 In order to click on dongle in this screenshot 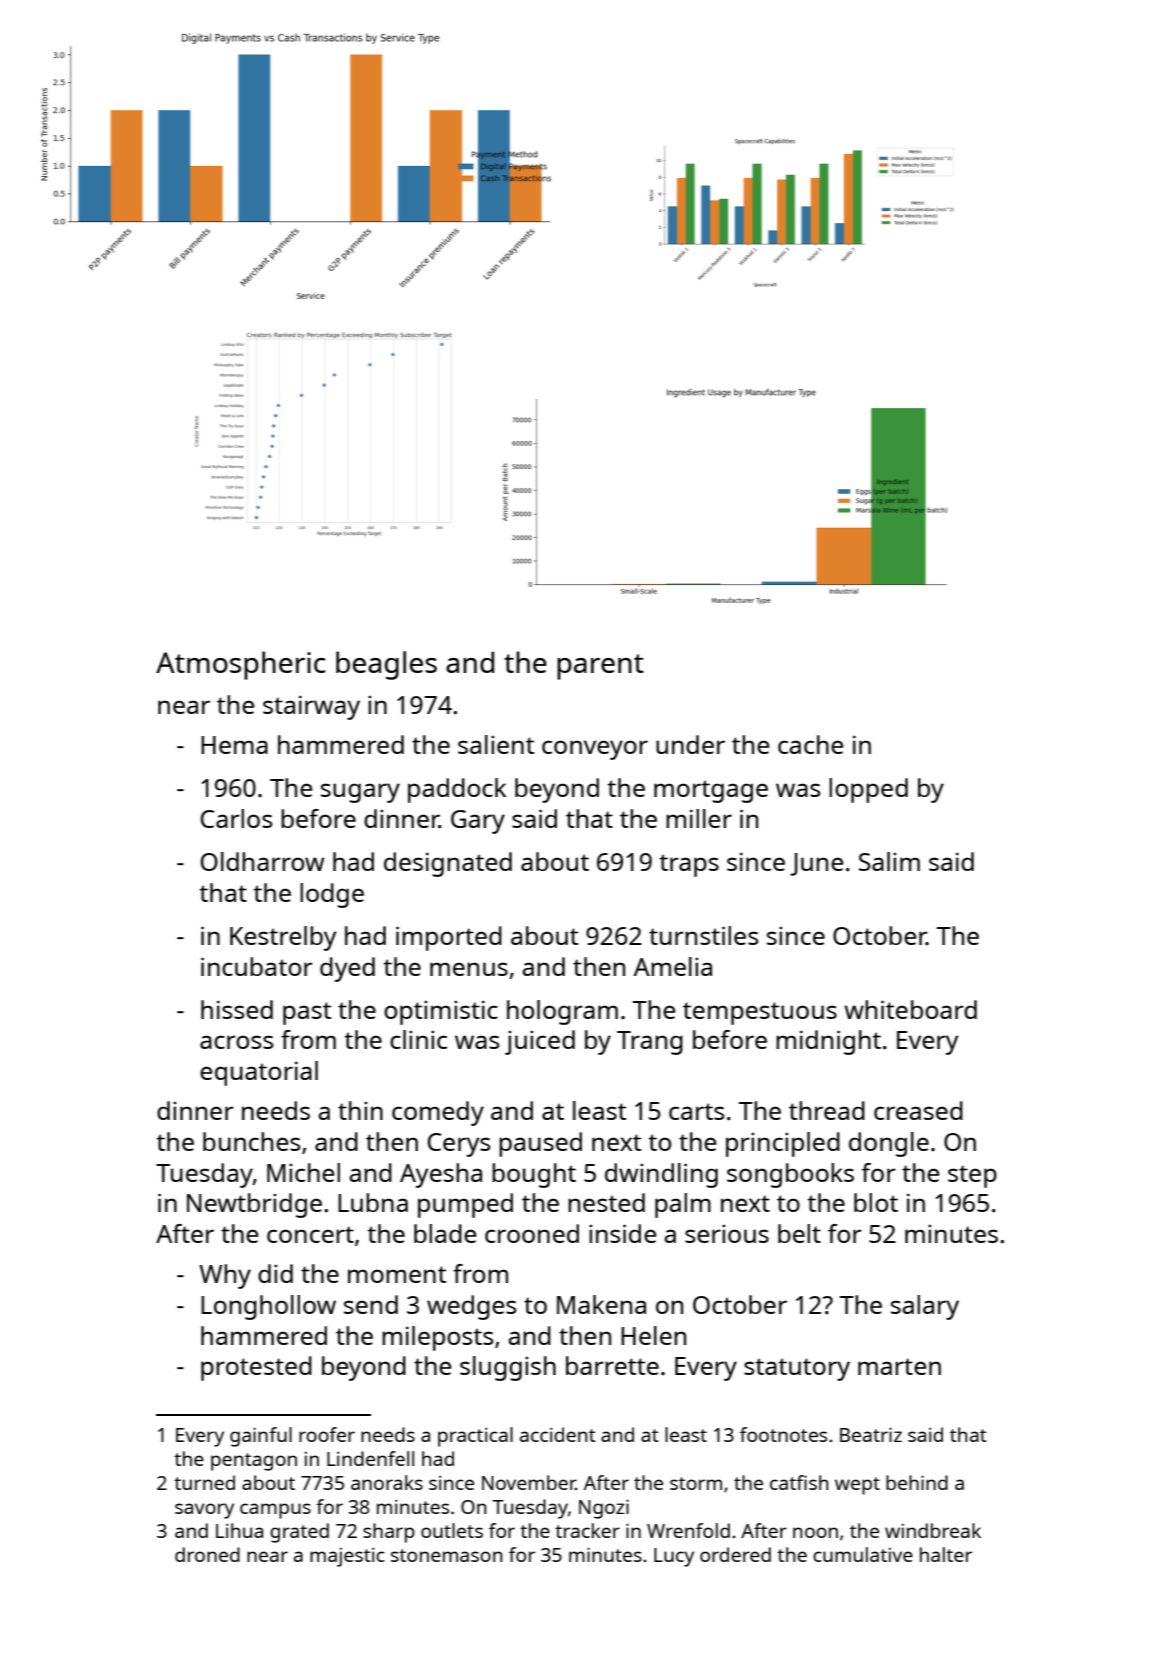, I will do `click(889, 1144)`.
